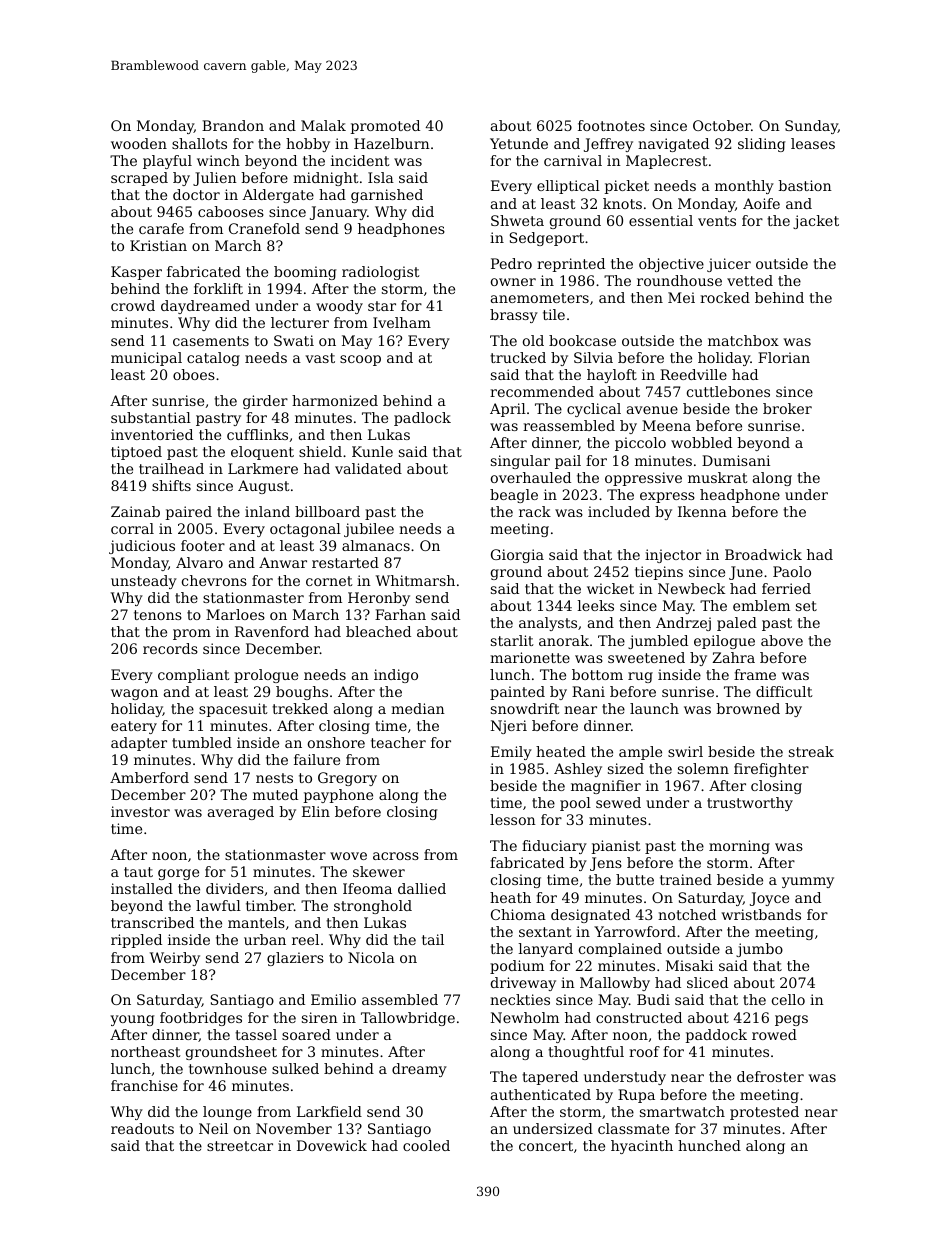 Image resolution: width=952 pixels, height=1233 pixels. What do you see at coordinates (392, 143) in the document?
I see `Hazelburn` at bounding box center [392, 143].
